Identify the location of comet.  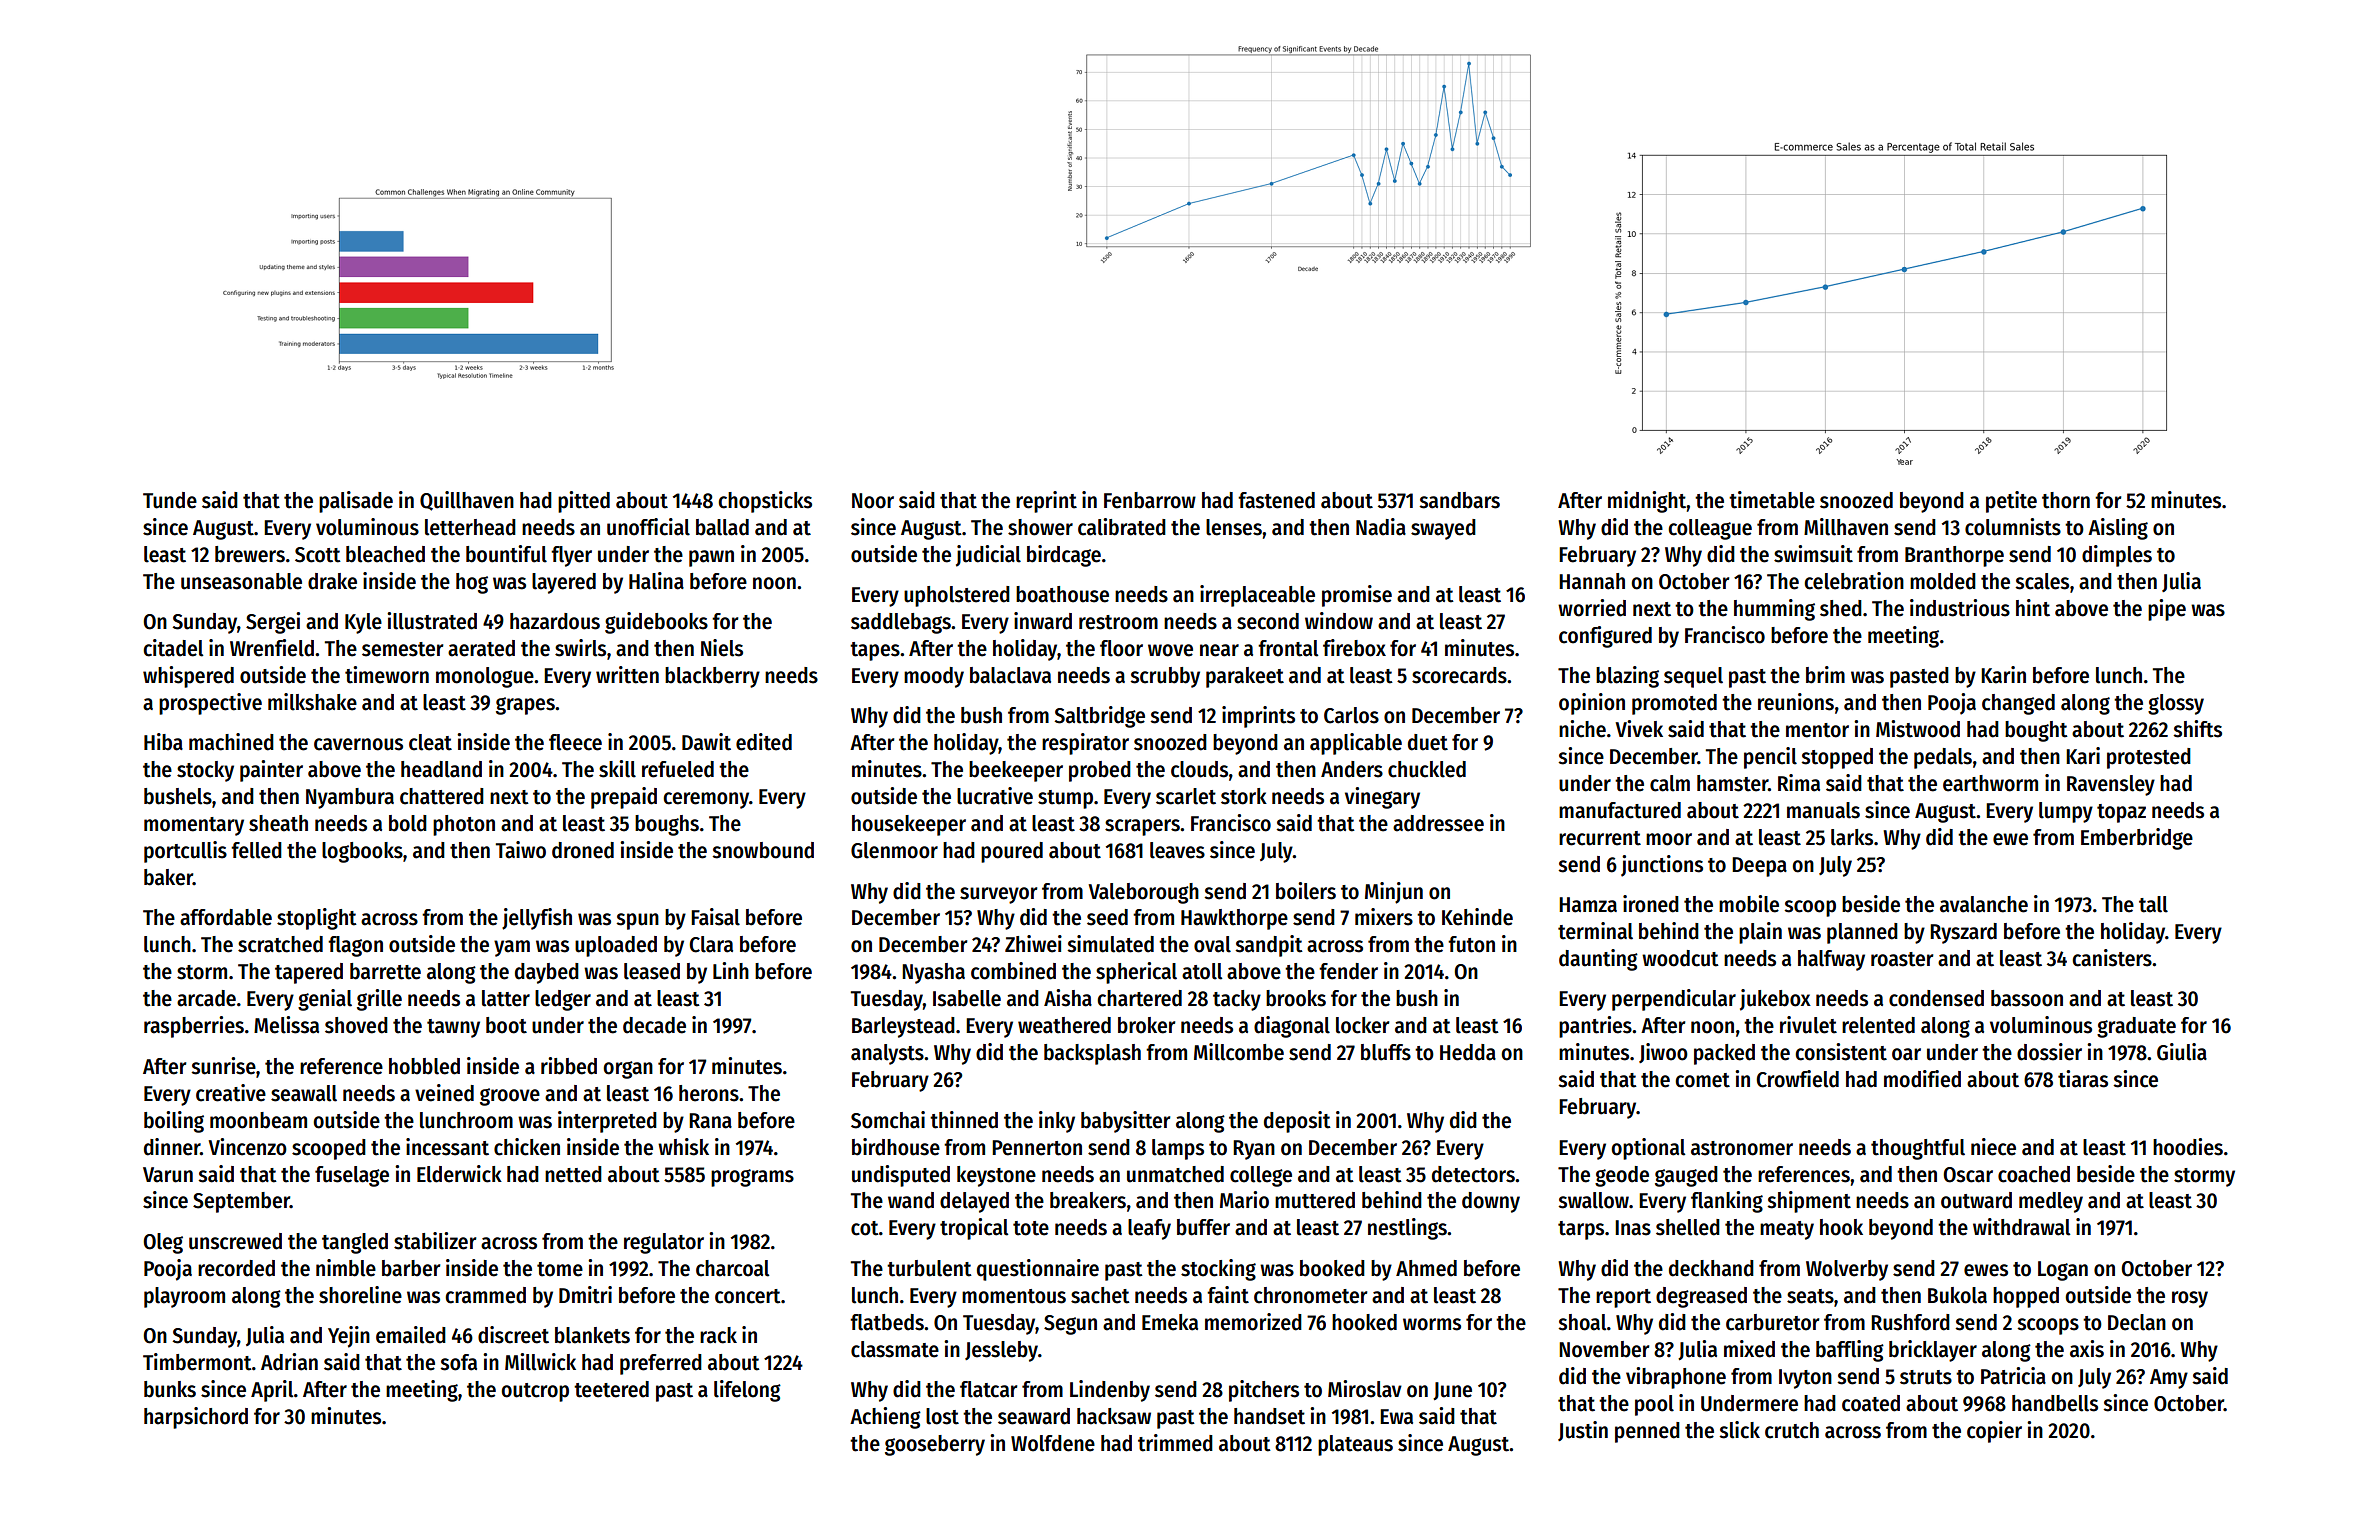
(1702, 1080).
